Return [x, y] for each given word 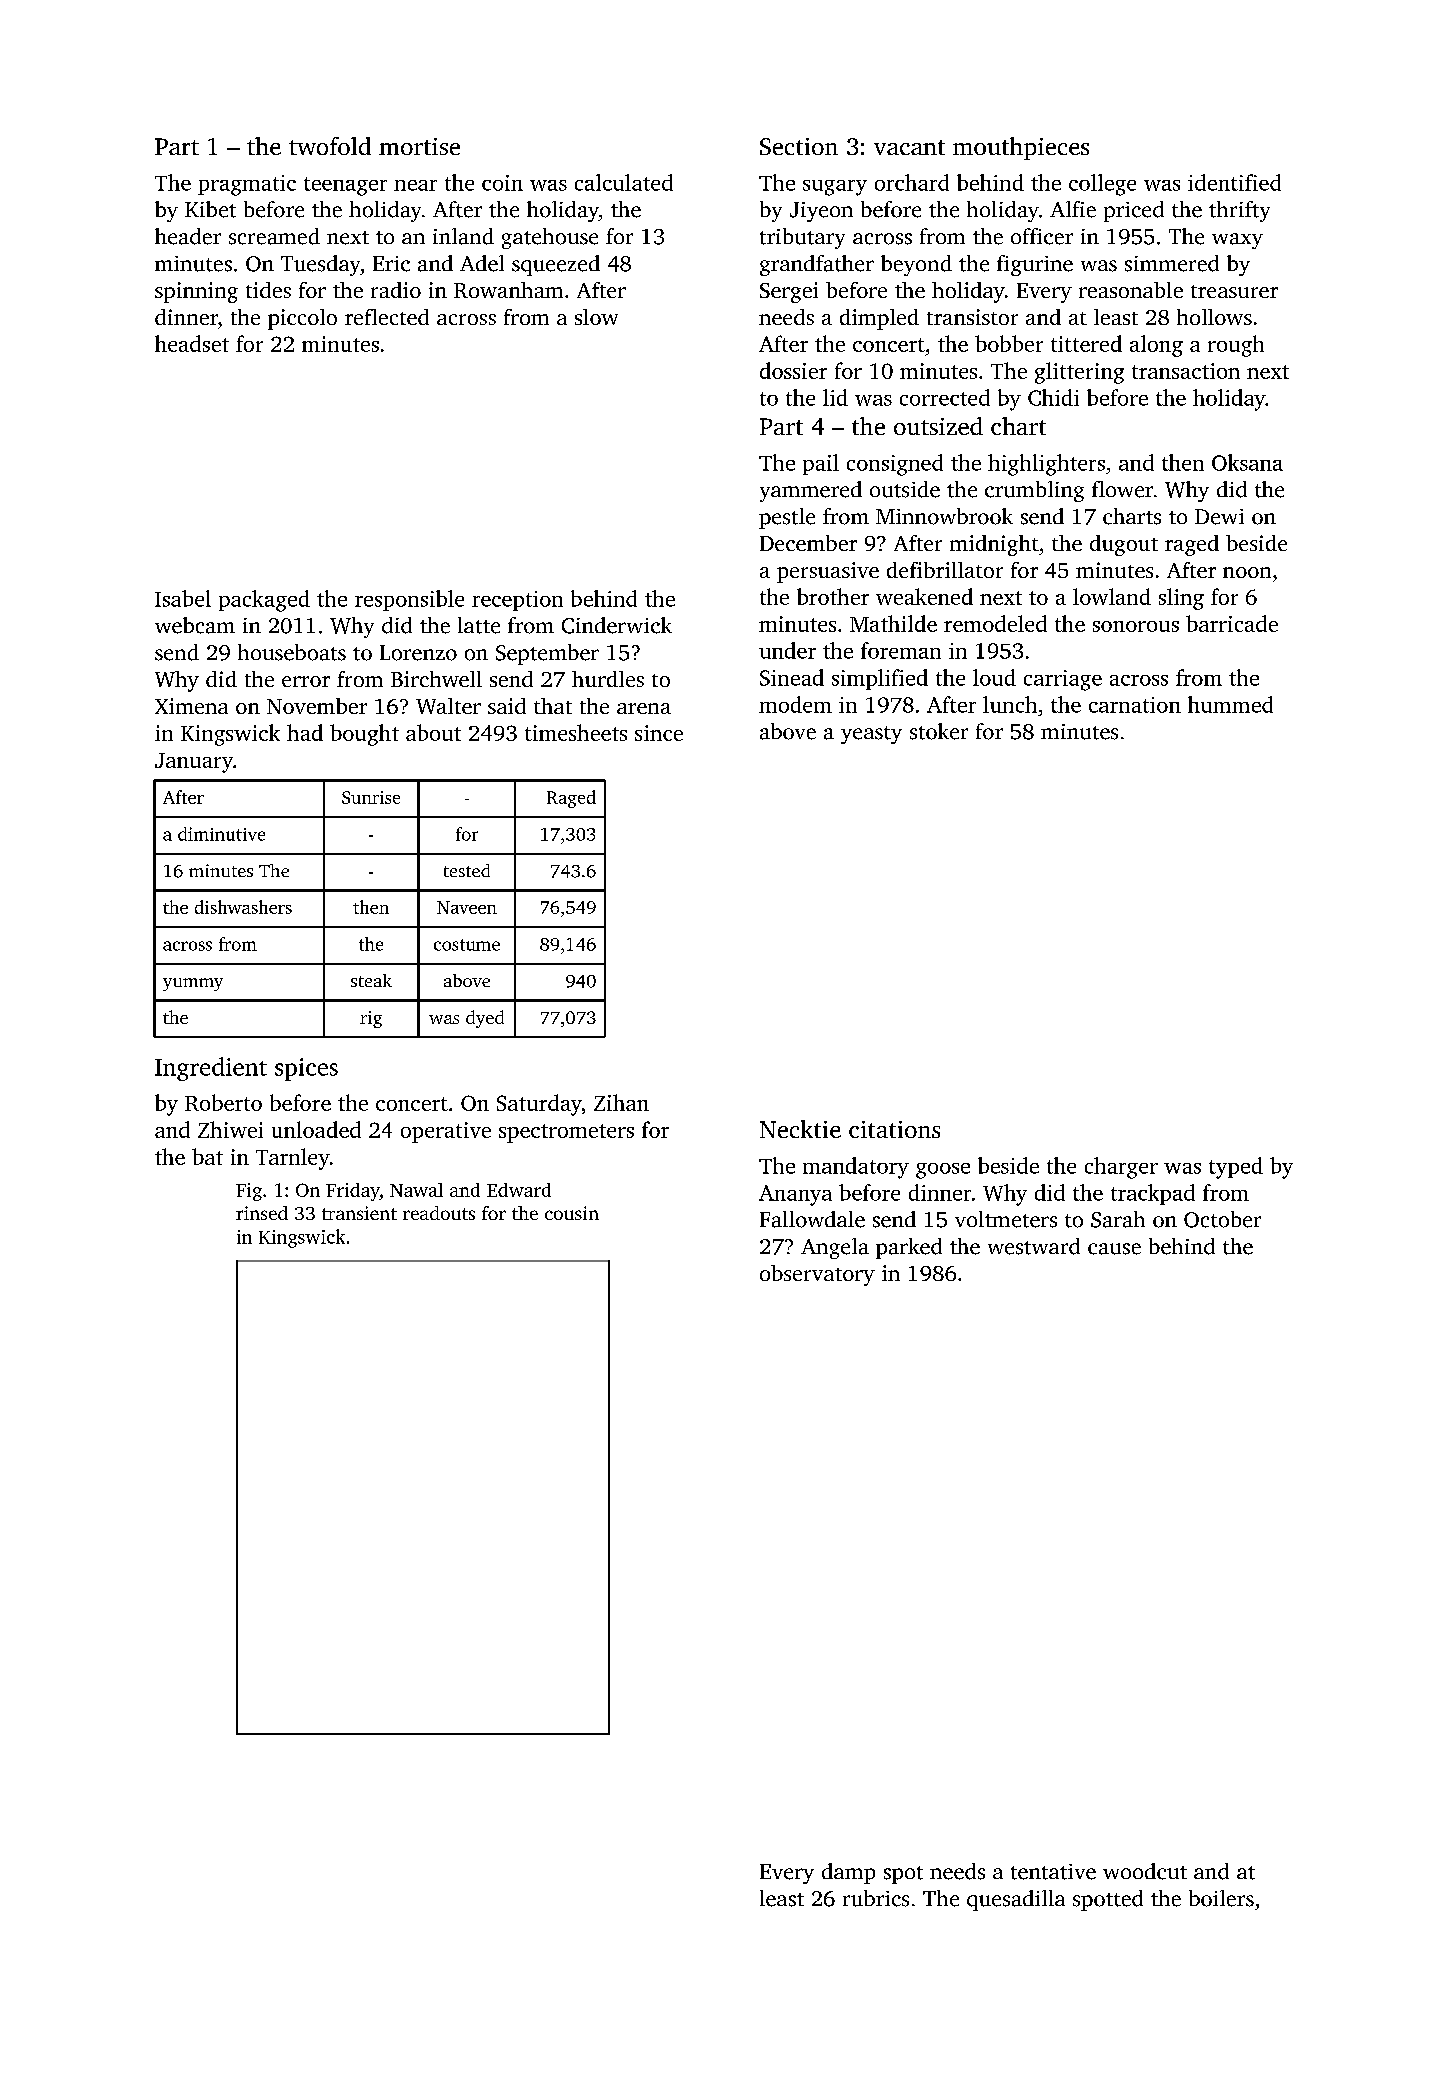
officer [1042, 236]
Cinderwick [617, 625]
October [1222, 1219]
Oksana [1247, 462]
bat [207, 1156]
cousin [572, 1213]
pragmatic [247, 185]
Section [799, 146]
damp [848, 1873]
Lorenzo [418, 653]
